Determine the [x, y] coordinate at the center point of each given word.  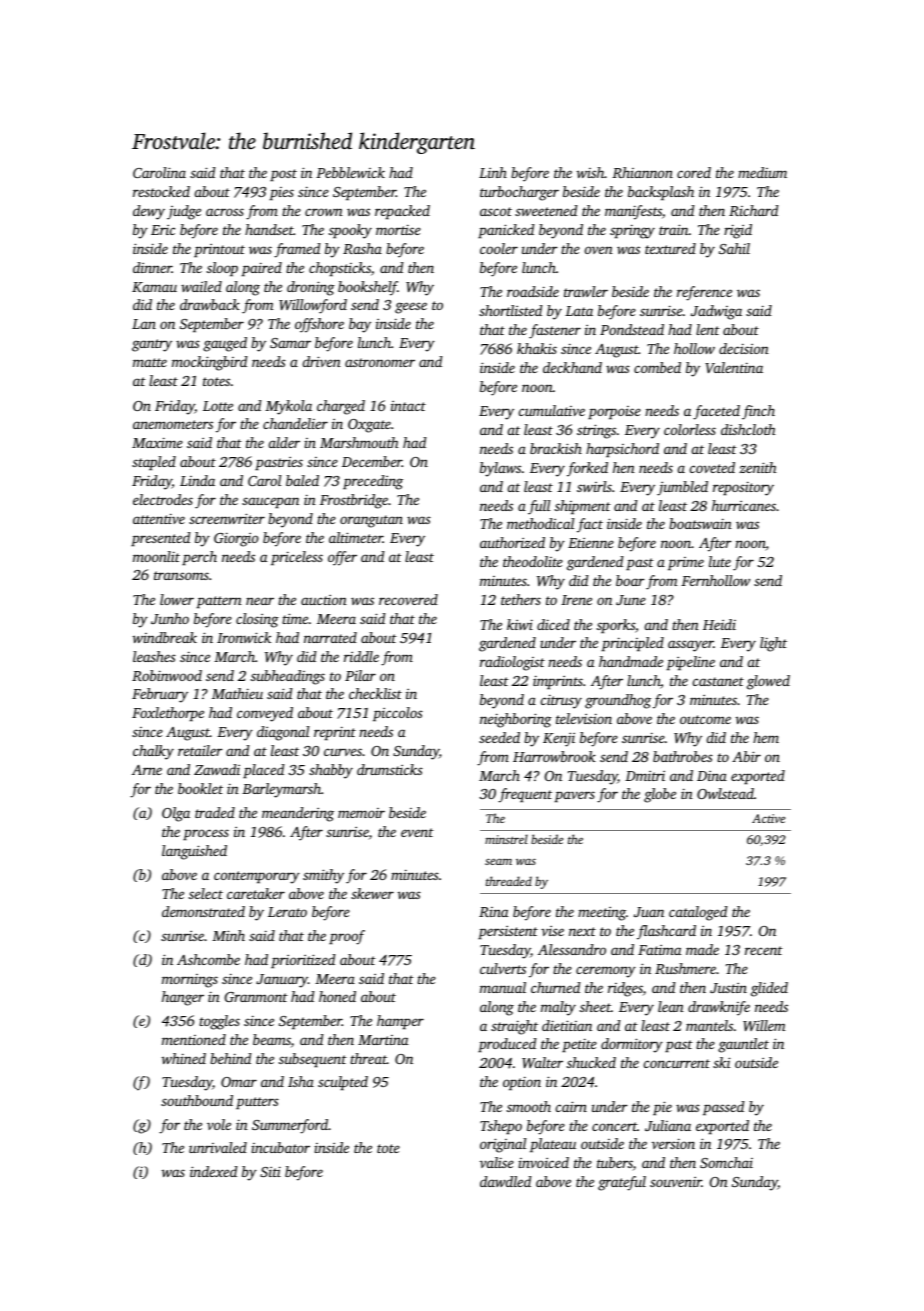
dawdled [506, 1181]
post [283, 175]
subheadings [288, 677]
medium [762, 172]
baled [302, 480]
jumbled [682, 488]
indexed [214, 1171]
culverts [503, 968]
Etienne [591, 543]
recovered [408, 599]
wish [590, 172]
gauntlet [743, 1045]
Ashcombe [208, 959]
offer [342, 558]
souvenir [676, 1182]
